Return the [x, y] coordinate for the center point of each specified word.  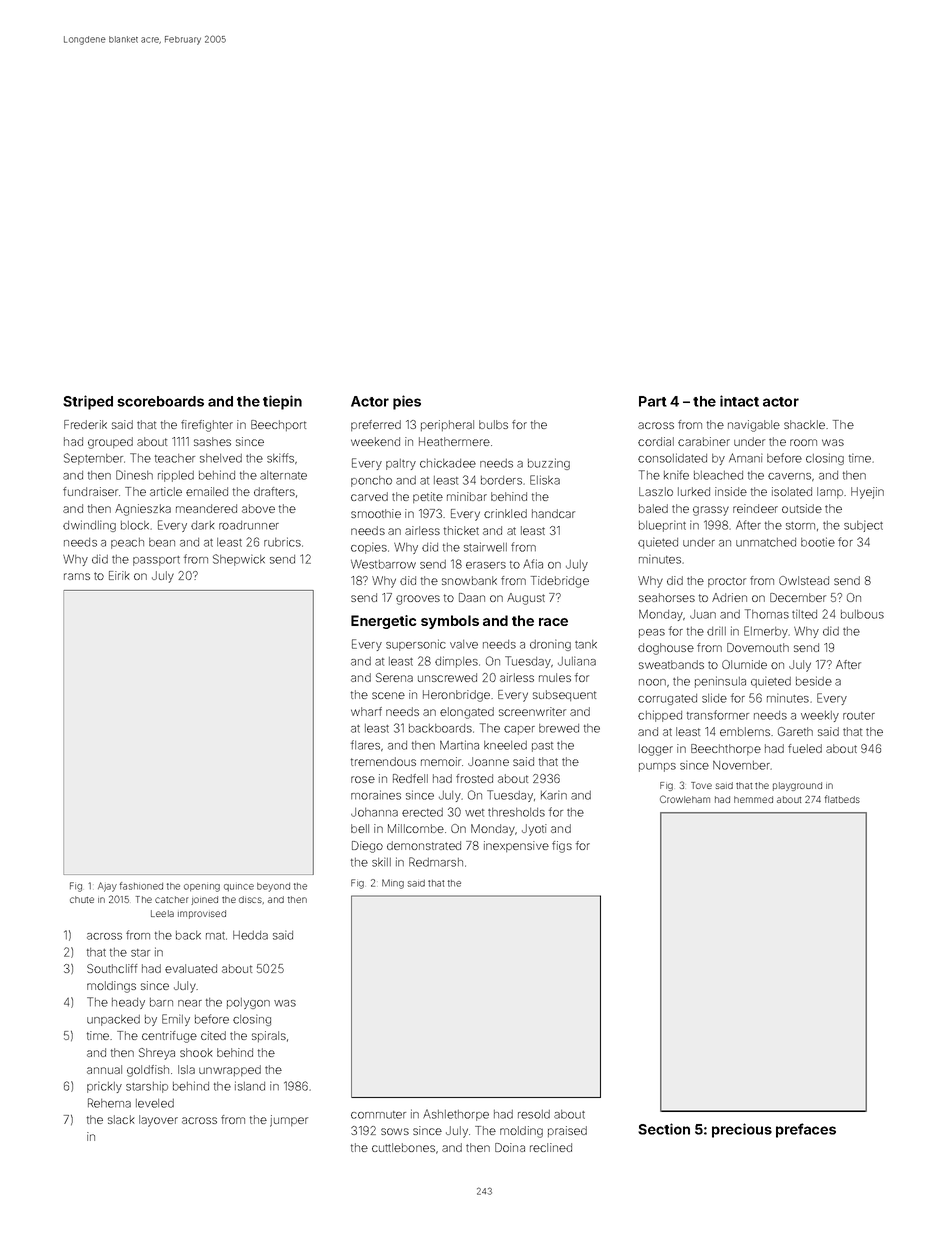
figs [562, 847]
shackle [804, 424]
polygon [248, 1003]
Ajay [107, 887]
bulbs [493, 424]
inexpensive [516, 846]
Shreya [157, 1054]
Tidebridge [560, 582]
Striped [88, 402]
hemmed [753, 799]
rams [77, 576]
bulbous [862, 614]
